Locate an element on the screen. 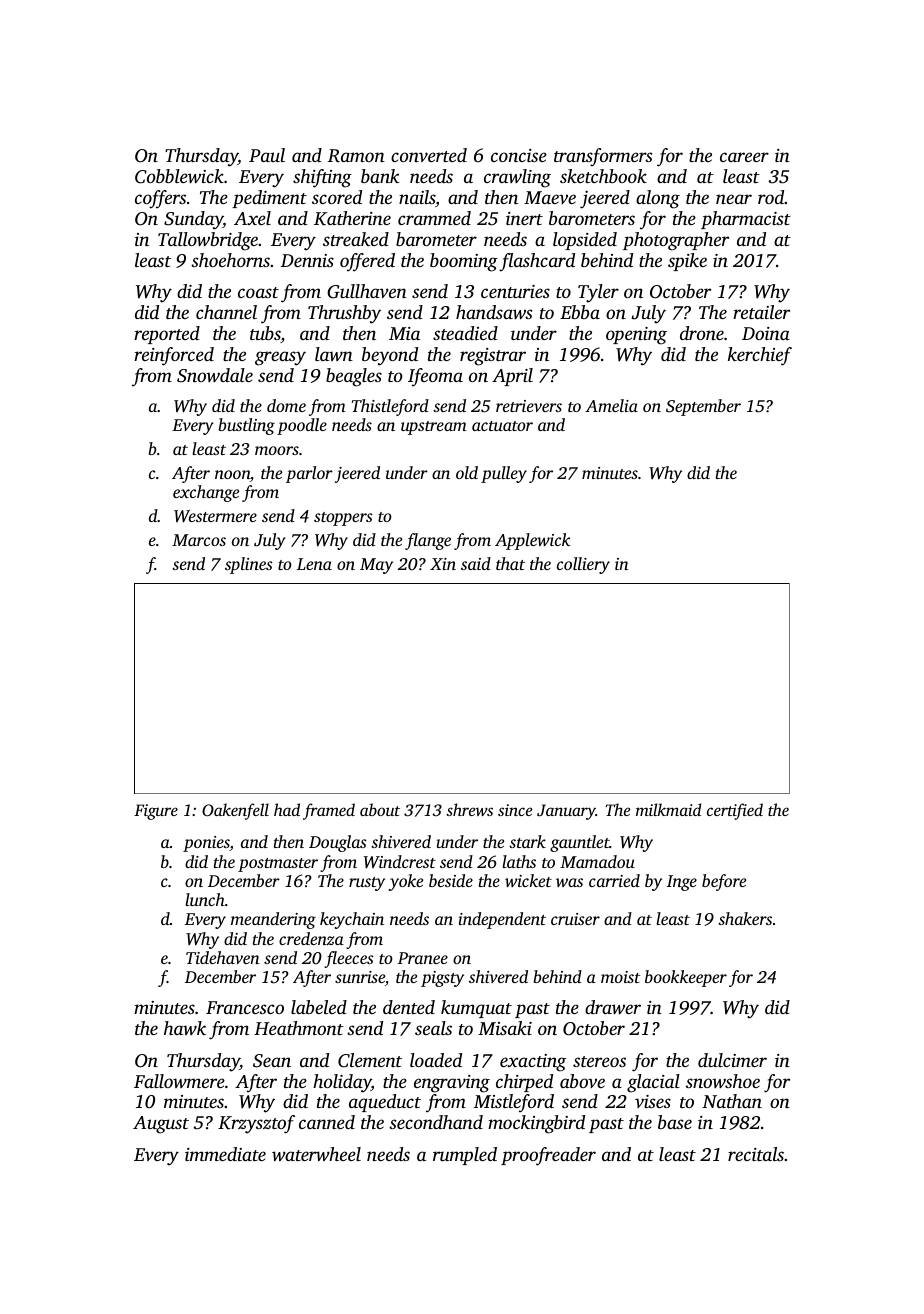 The width and height of the screenshot is (924, 1314). carried is located at coordinates (614, 880).
